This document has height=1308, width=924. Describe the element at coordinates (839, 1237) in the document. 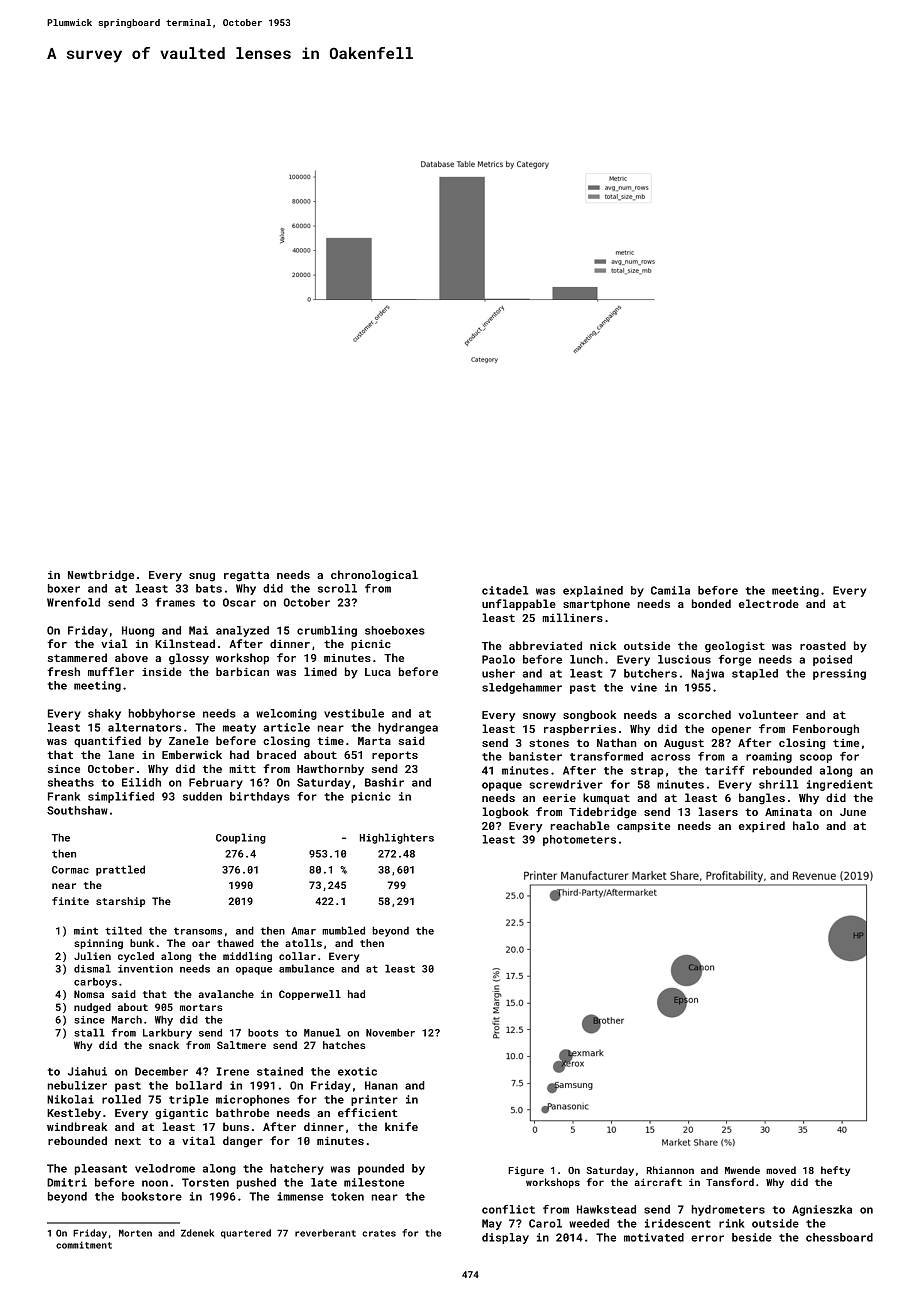

I see `chessboard` at that location.
